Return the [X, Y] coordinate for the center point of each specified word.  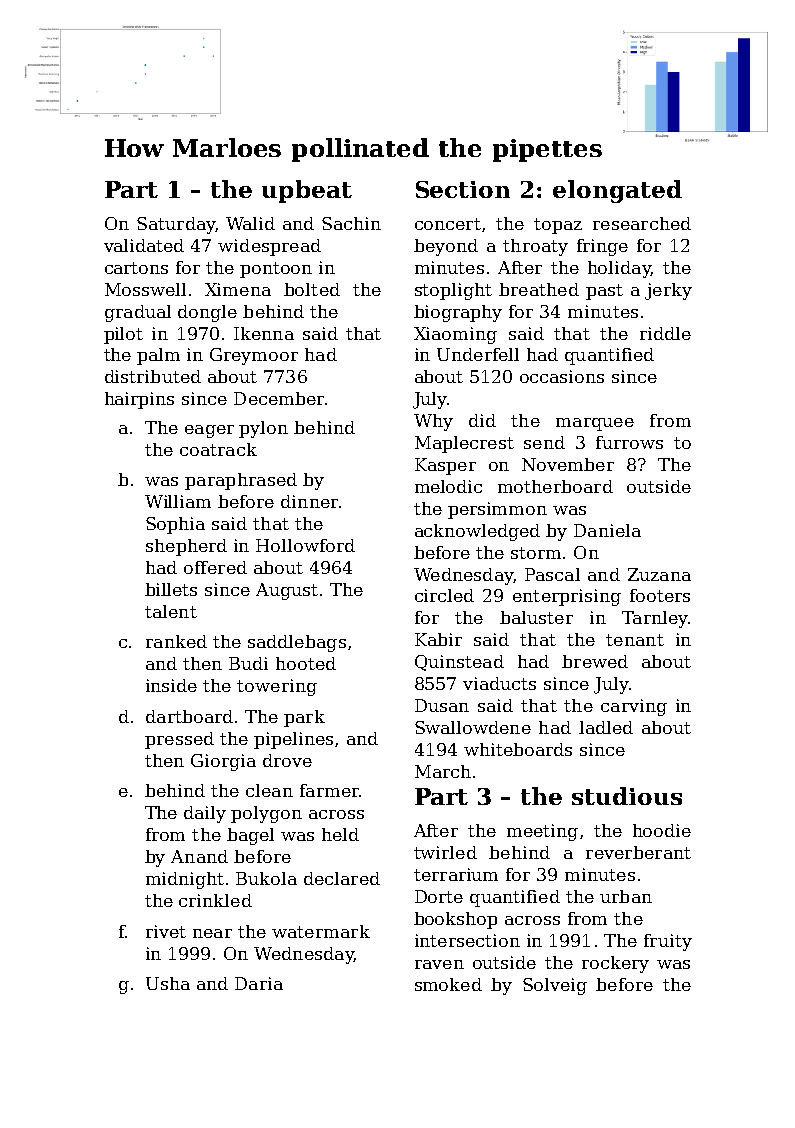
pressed [179, 740]
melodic [448, 486]
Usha [168, 983]
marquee [595, 424]
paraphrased [241, 481]
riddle [665, 333]
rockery [615, 964]
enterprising [567, 597]
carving [634, 707]
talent [171, 611]
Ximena [238, 289]
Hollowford [305, 545]
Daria [259, 983]
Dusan [442, 705]
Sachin [351, 223]
